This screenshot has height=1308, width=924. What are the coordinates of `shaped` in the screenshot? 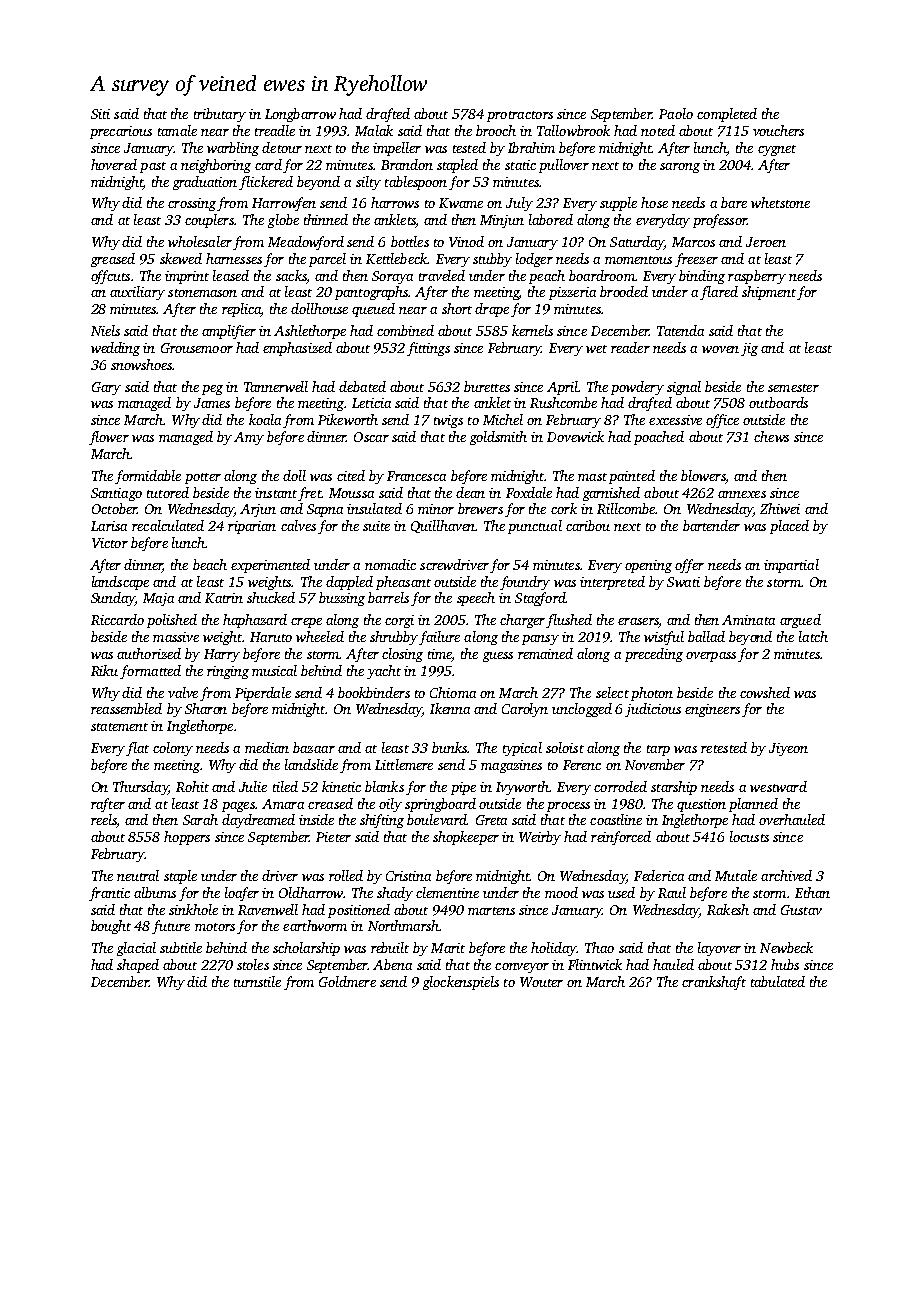 It's located at (138, 966).
